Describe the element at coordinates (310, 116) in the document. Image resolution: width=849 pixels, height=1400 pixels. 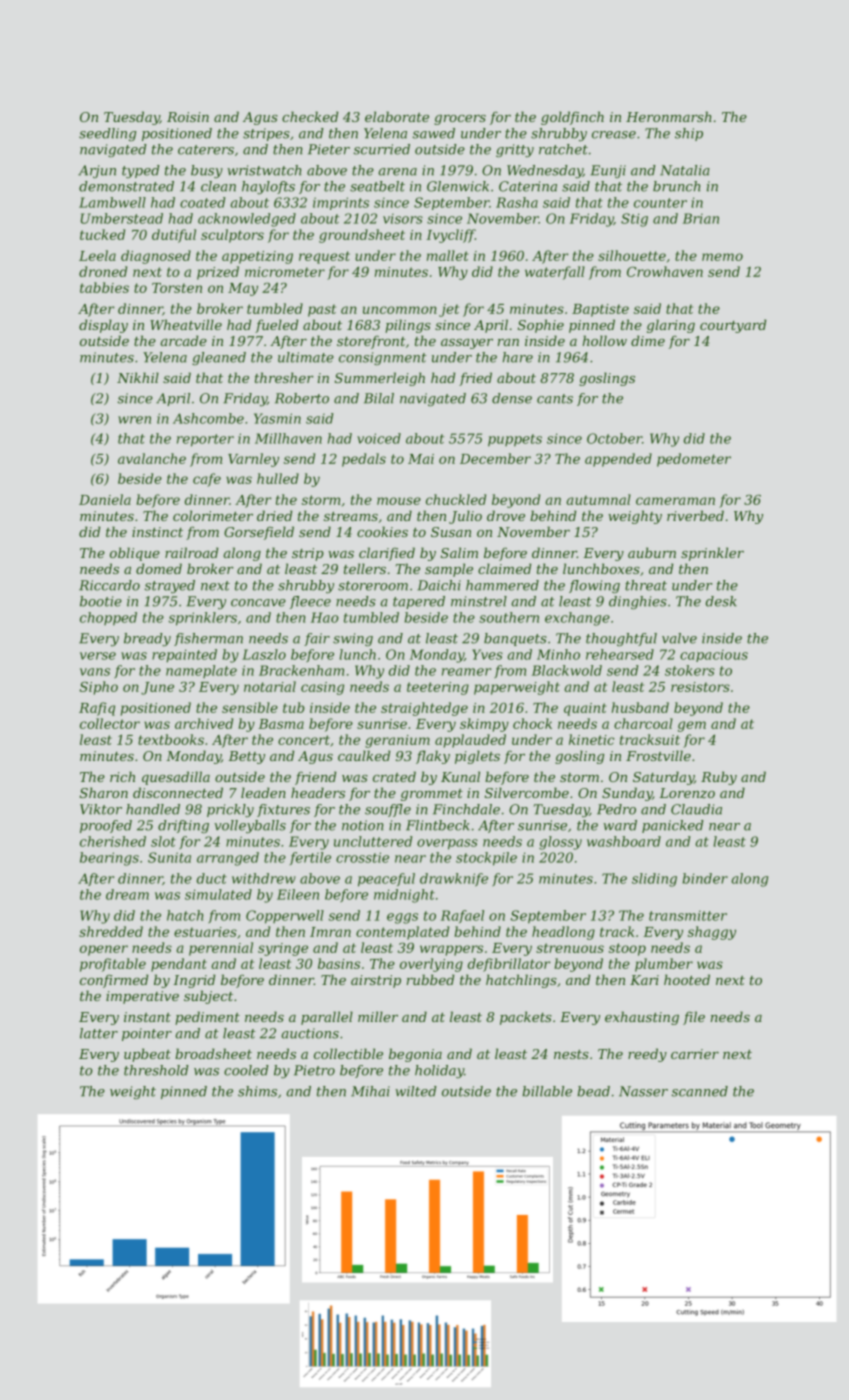
I see `checked` at that location.
